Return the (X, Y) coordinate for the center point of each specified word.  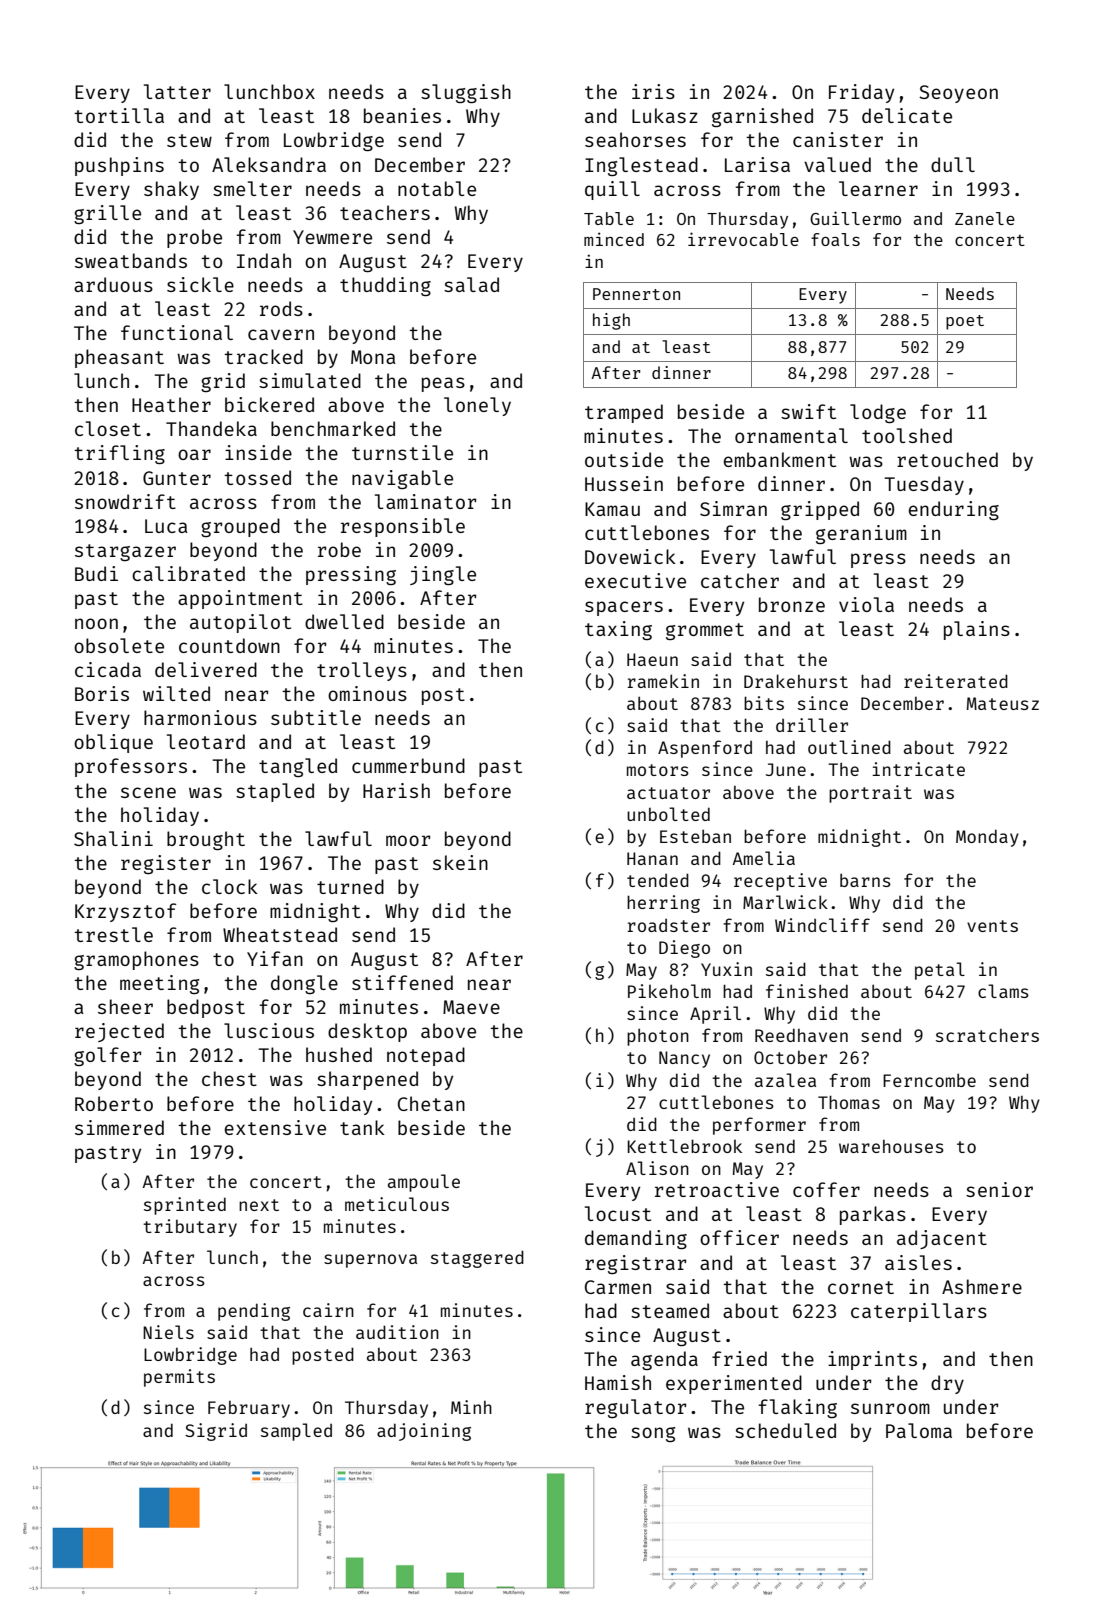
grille (107, 214)
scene (148, 792)
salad (471, 284)
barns (865, 880)
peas (443, 384)
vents (992, 926)
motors (658, 770)
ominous (367, 693)
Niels (168, 1332)
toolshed (907, 435)
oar (194, 454)
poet (965, 322)
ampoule (424, 1183)
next (259, 1205)
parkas (873, 1215)
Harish (396, 790)
